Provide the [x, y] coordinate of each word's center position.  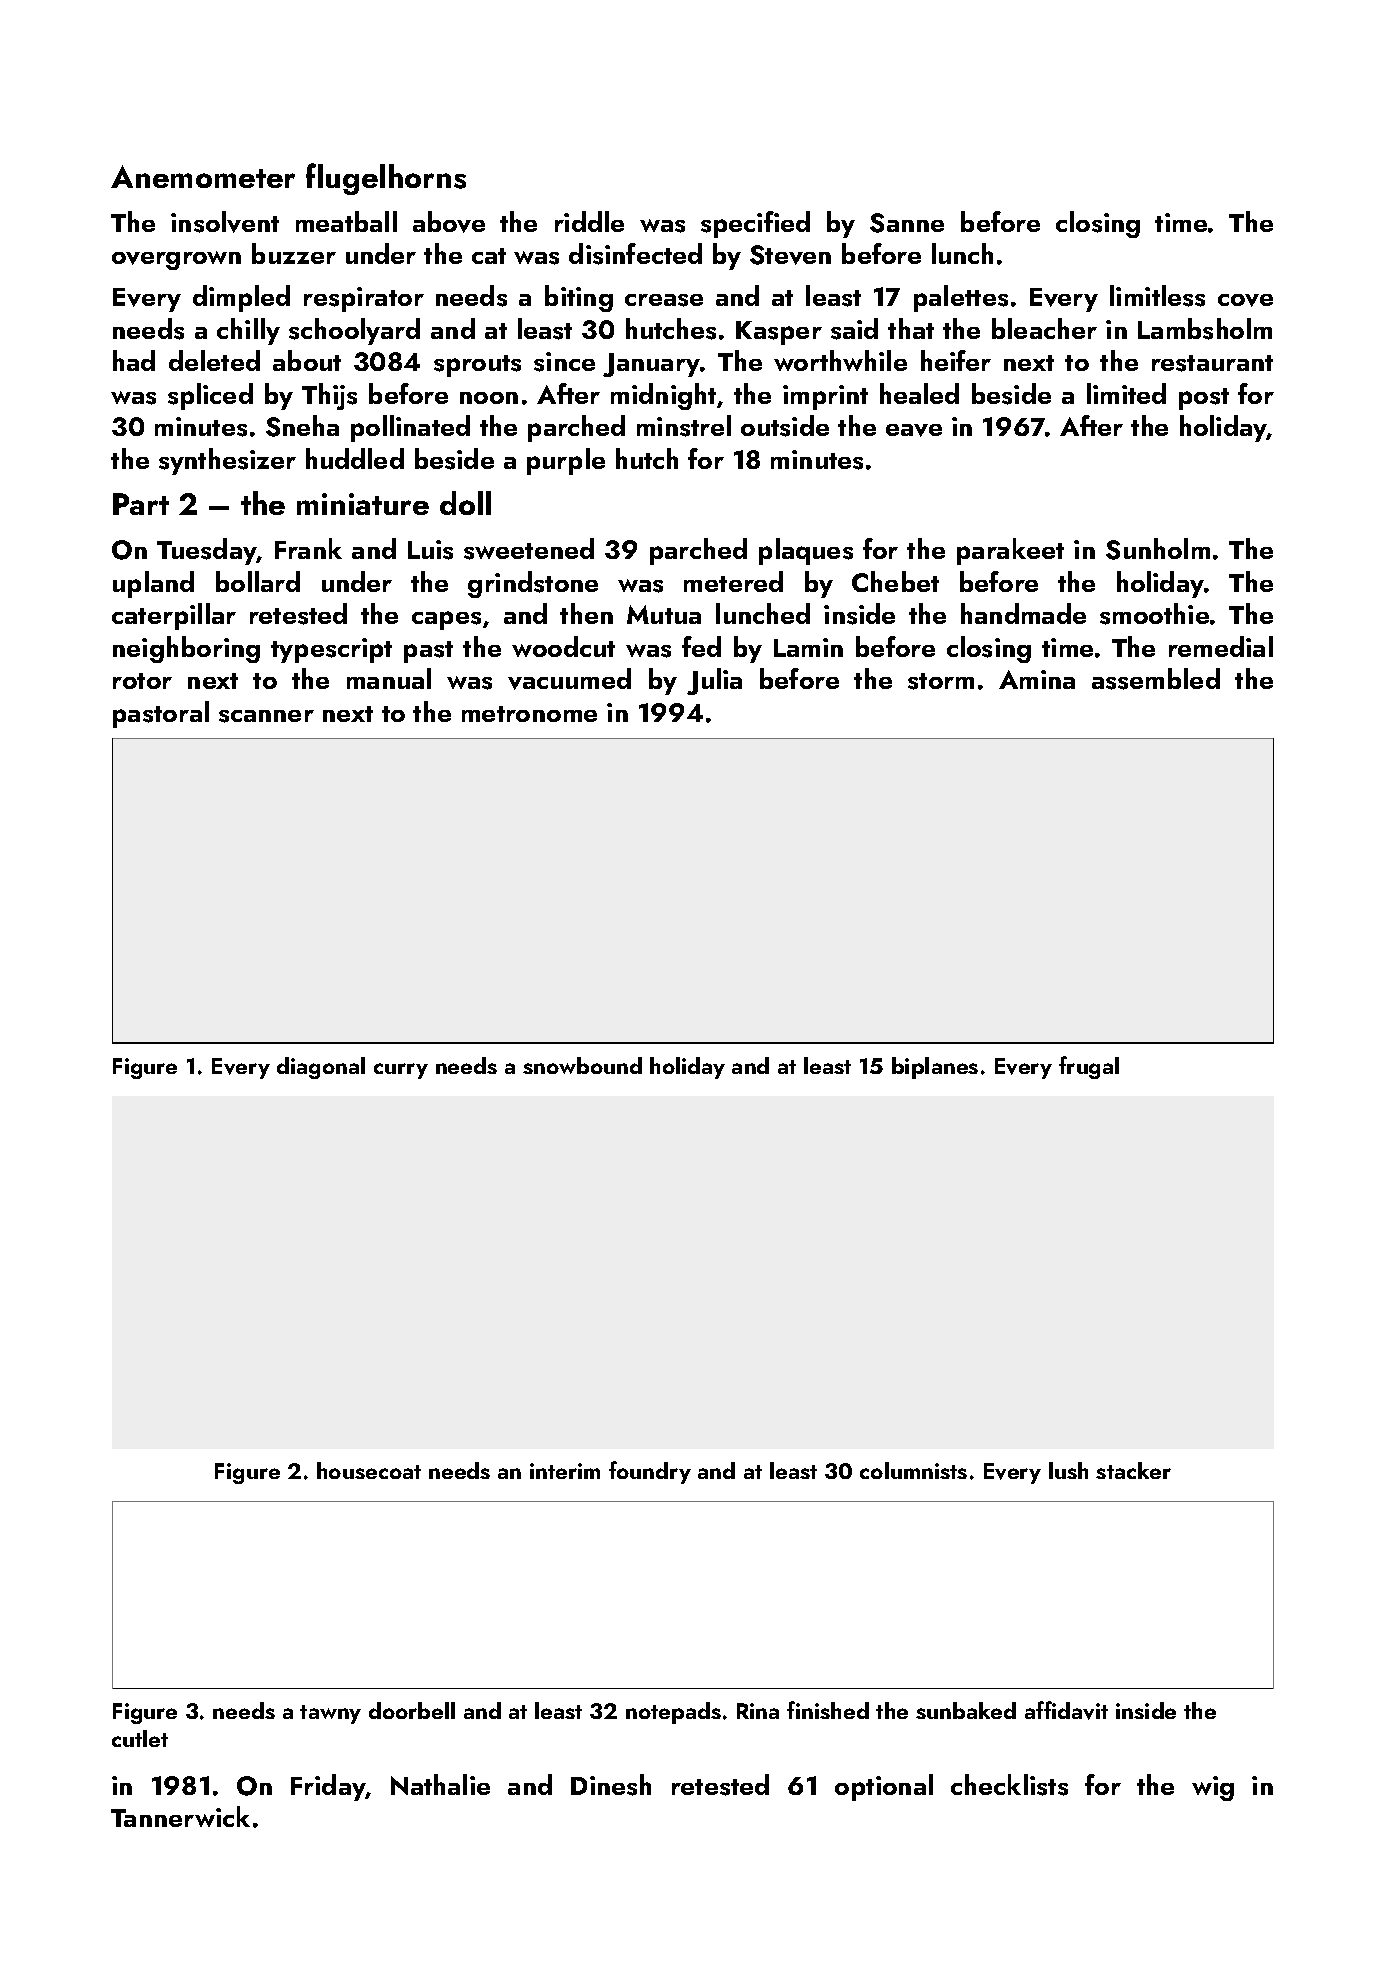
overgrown [176, 260]
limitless [1157, 296]
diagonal [321, 1068]
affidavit [1066, 1710]
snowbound [582, 1065]
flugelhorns [386, 179]
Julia [714, 681]
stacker [1133, 1470]
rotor [142, 681]
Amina [1037, 679]
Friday [328, 1787]
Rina [758, 1711]
